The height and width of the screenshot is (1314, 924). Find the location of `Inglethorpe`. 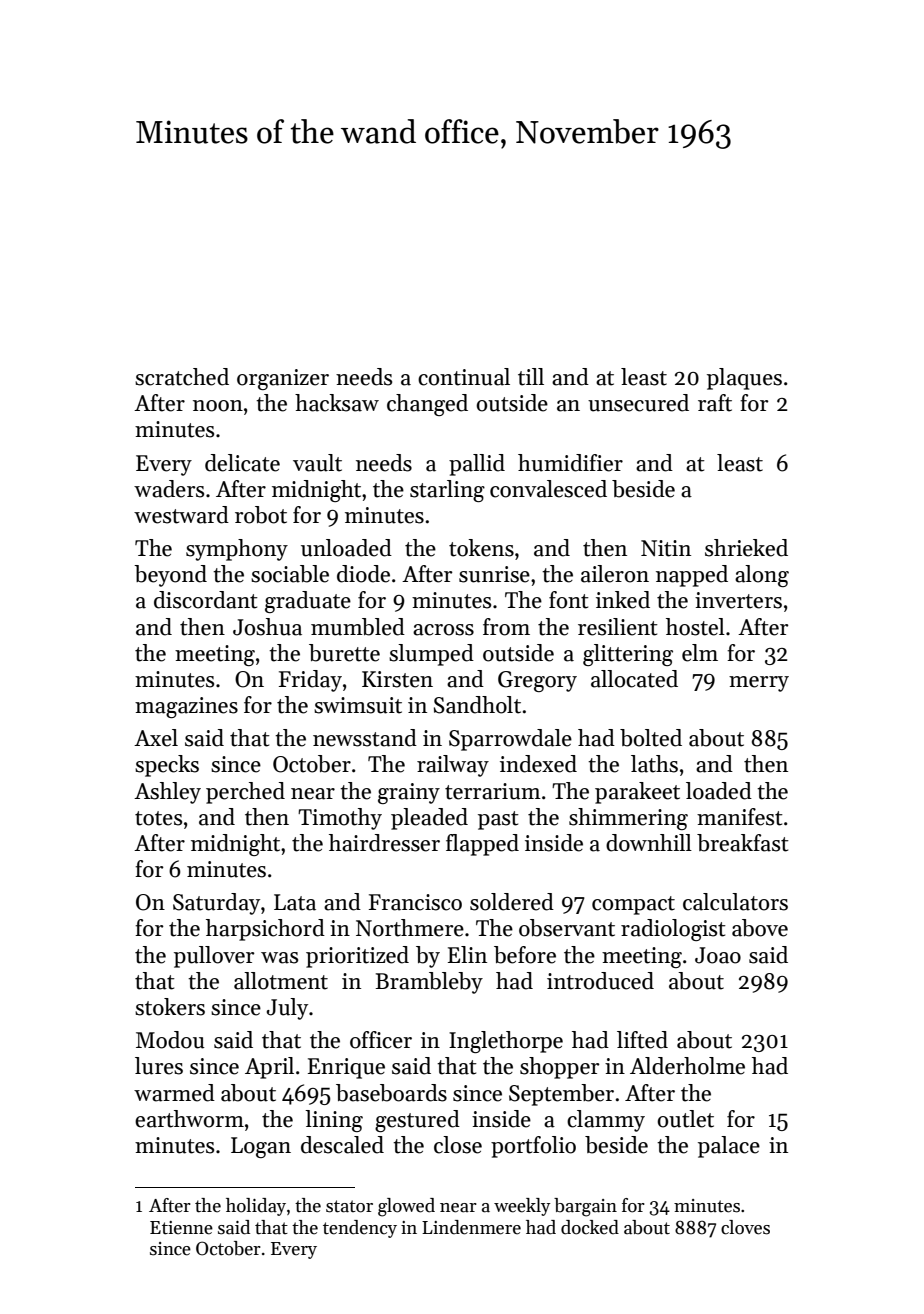

Inglethorpe is located at coordinates (506, 1042).
